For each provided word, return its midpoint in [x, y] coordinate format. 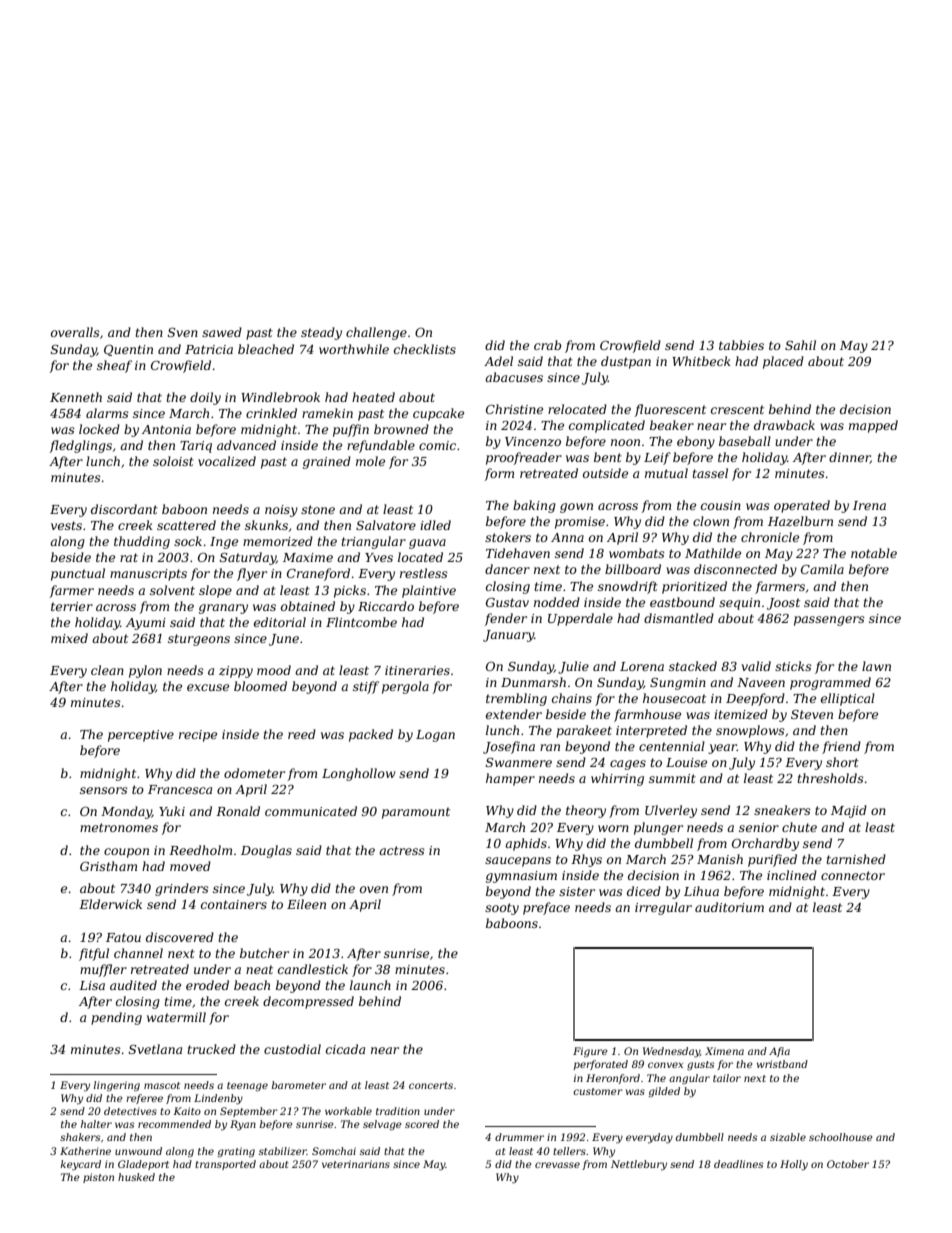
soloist [173, 461]
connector [853, 875]
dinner [849, 458]
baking [534, 506]
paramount [416, 813]
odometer [254, 773]
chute [799, 827]
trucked [212, 1049]
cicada [345, 1049]
